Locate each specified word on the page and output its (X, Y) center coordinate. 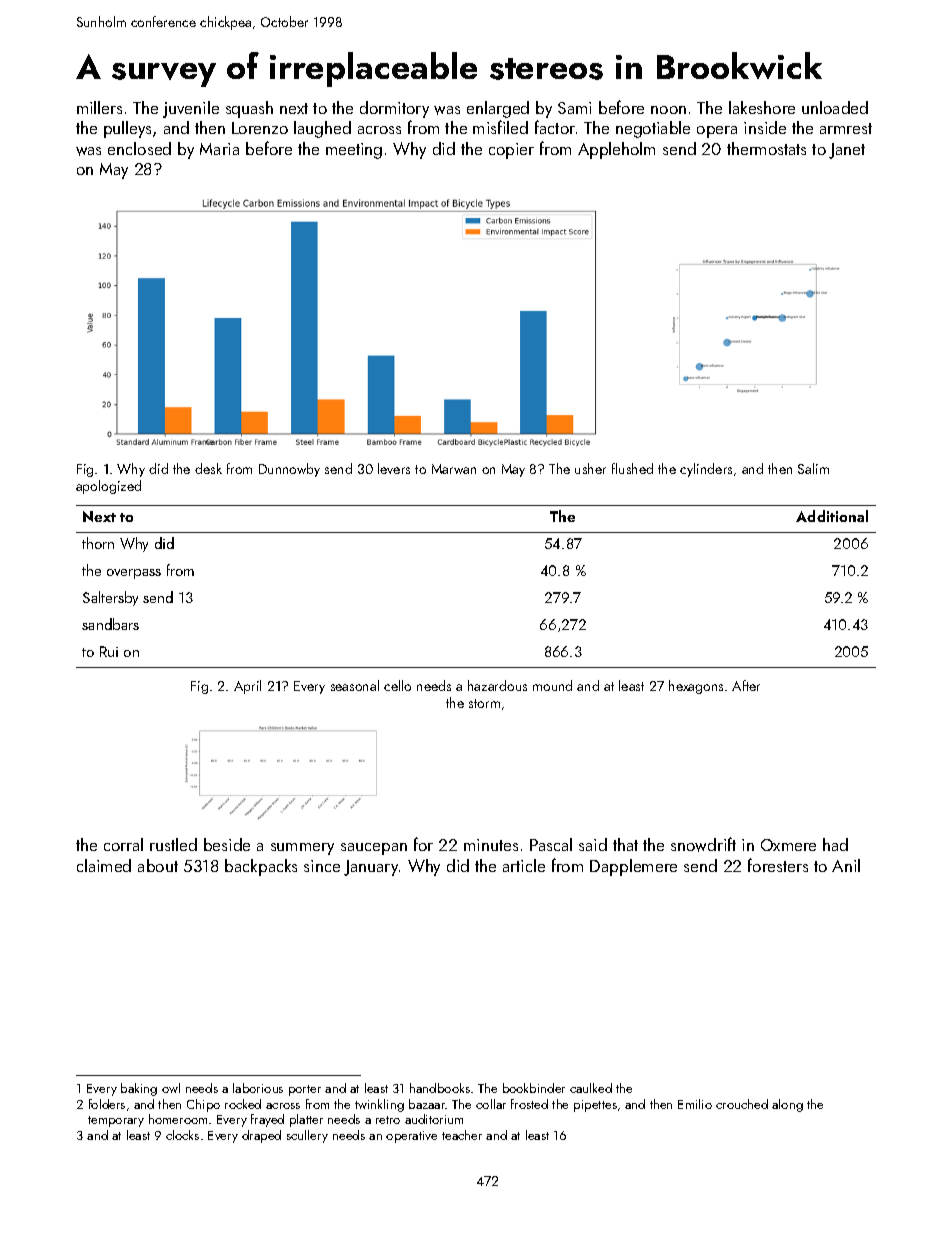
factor (555, 127)
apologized (108, 487)
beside (227, 844)
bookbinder (534, 1088)
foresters (778, 865)
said (593, 844)
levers (394, 468)
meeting (354, 151)
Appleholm (616, 150)
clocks (182, 1135)
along (787, 1105)
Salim (813, 468)
